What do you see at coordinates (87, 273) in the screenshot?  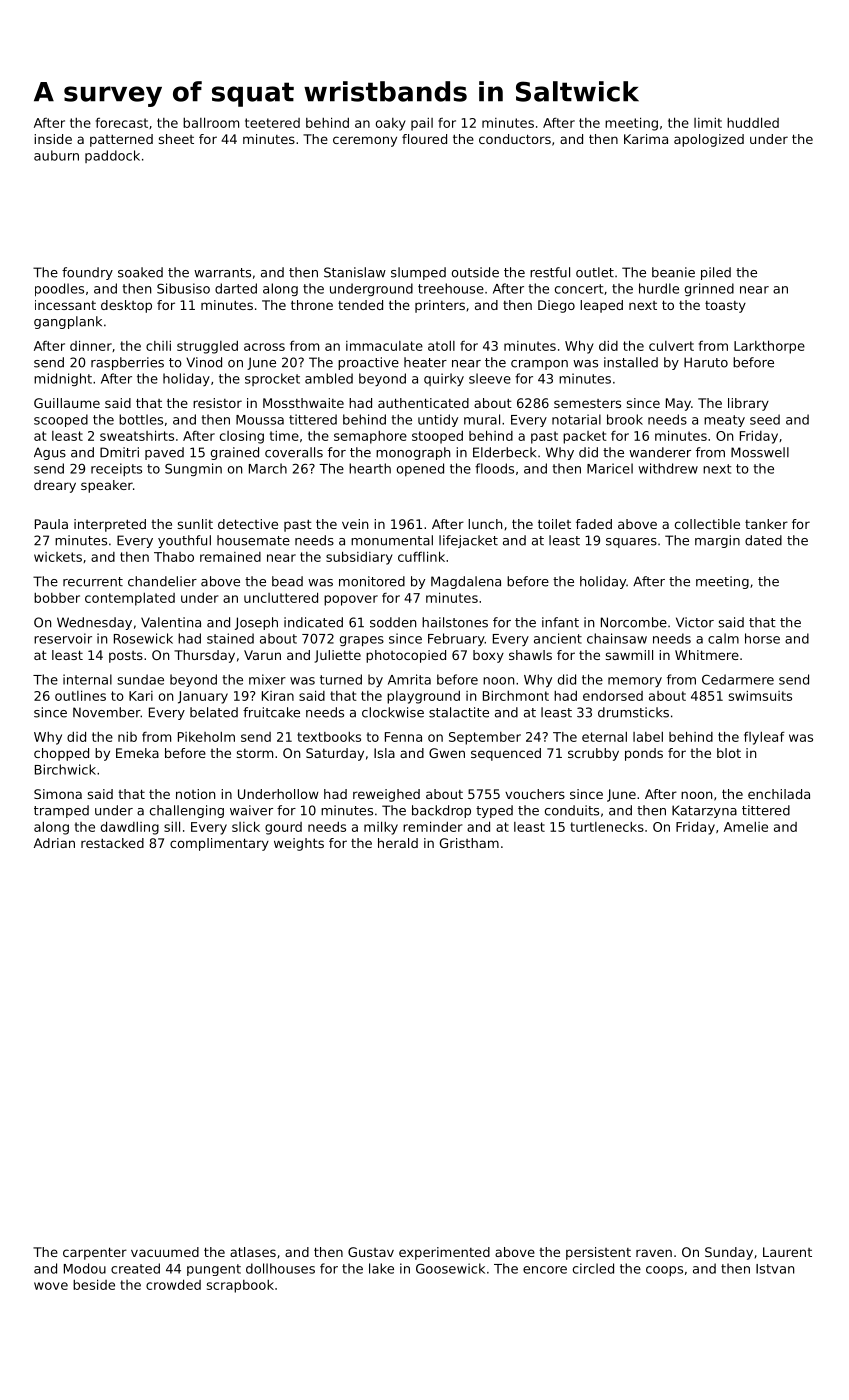 I see `foundry` at bounding box center [87, 273].
